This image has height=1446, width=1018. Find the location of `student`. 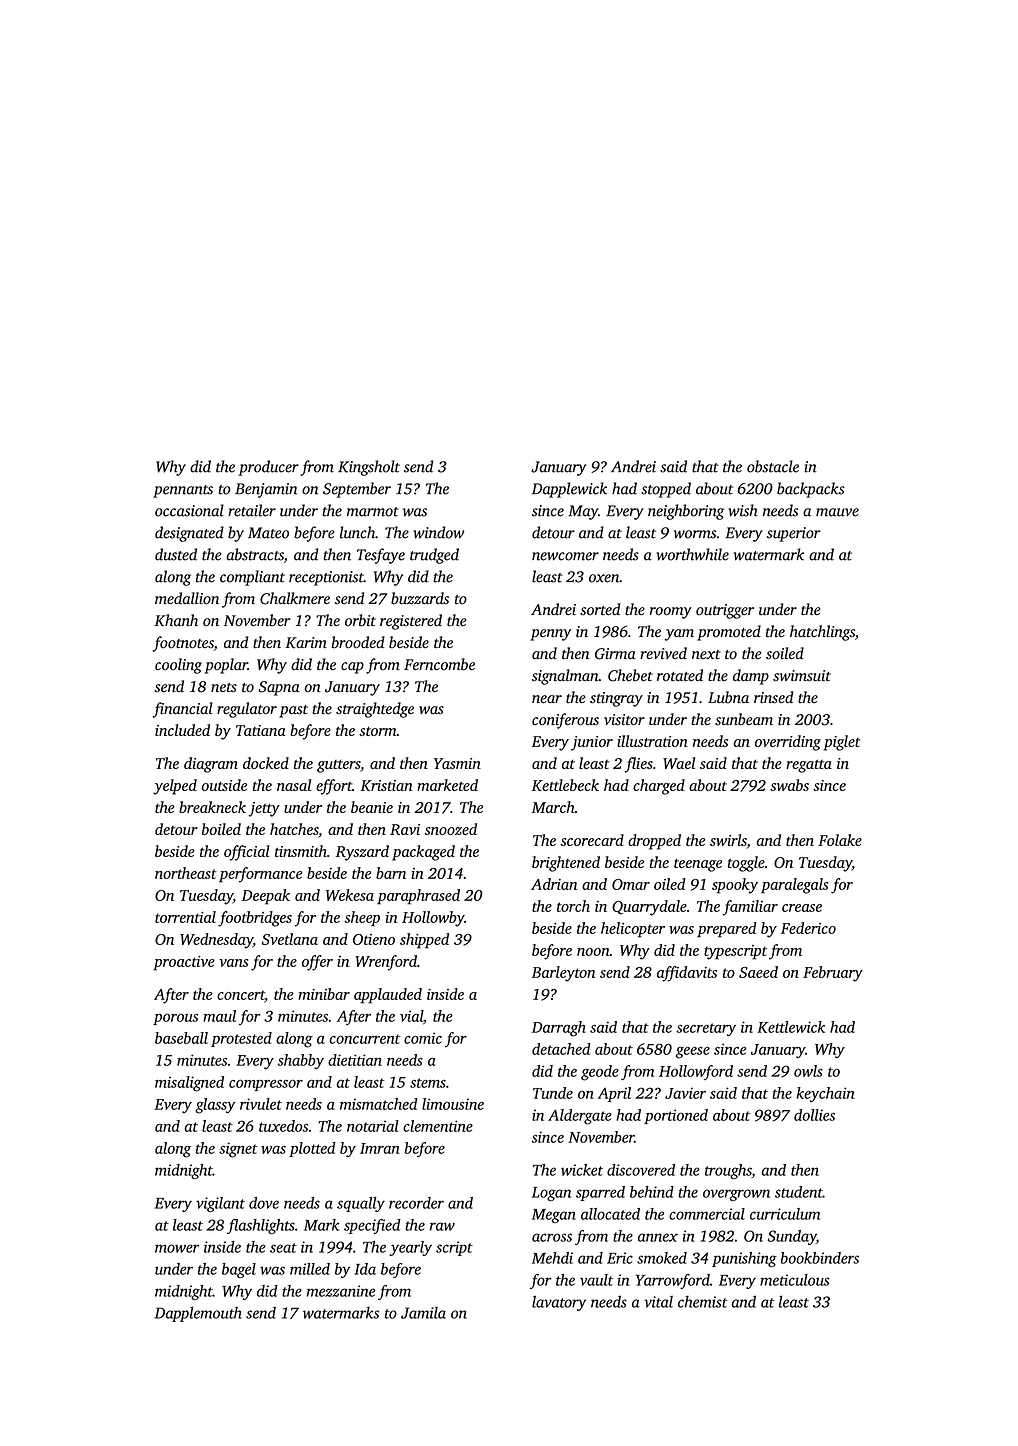

student is located at coordinates (799, 1192).
